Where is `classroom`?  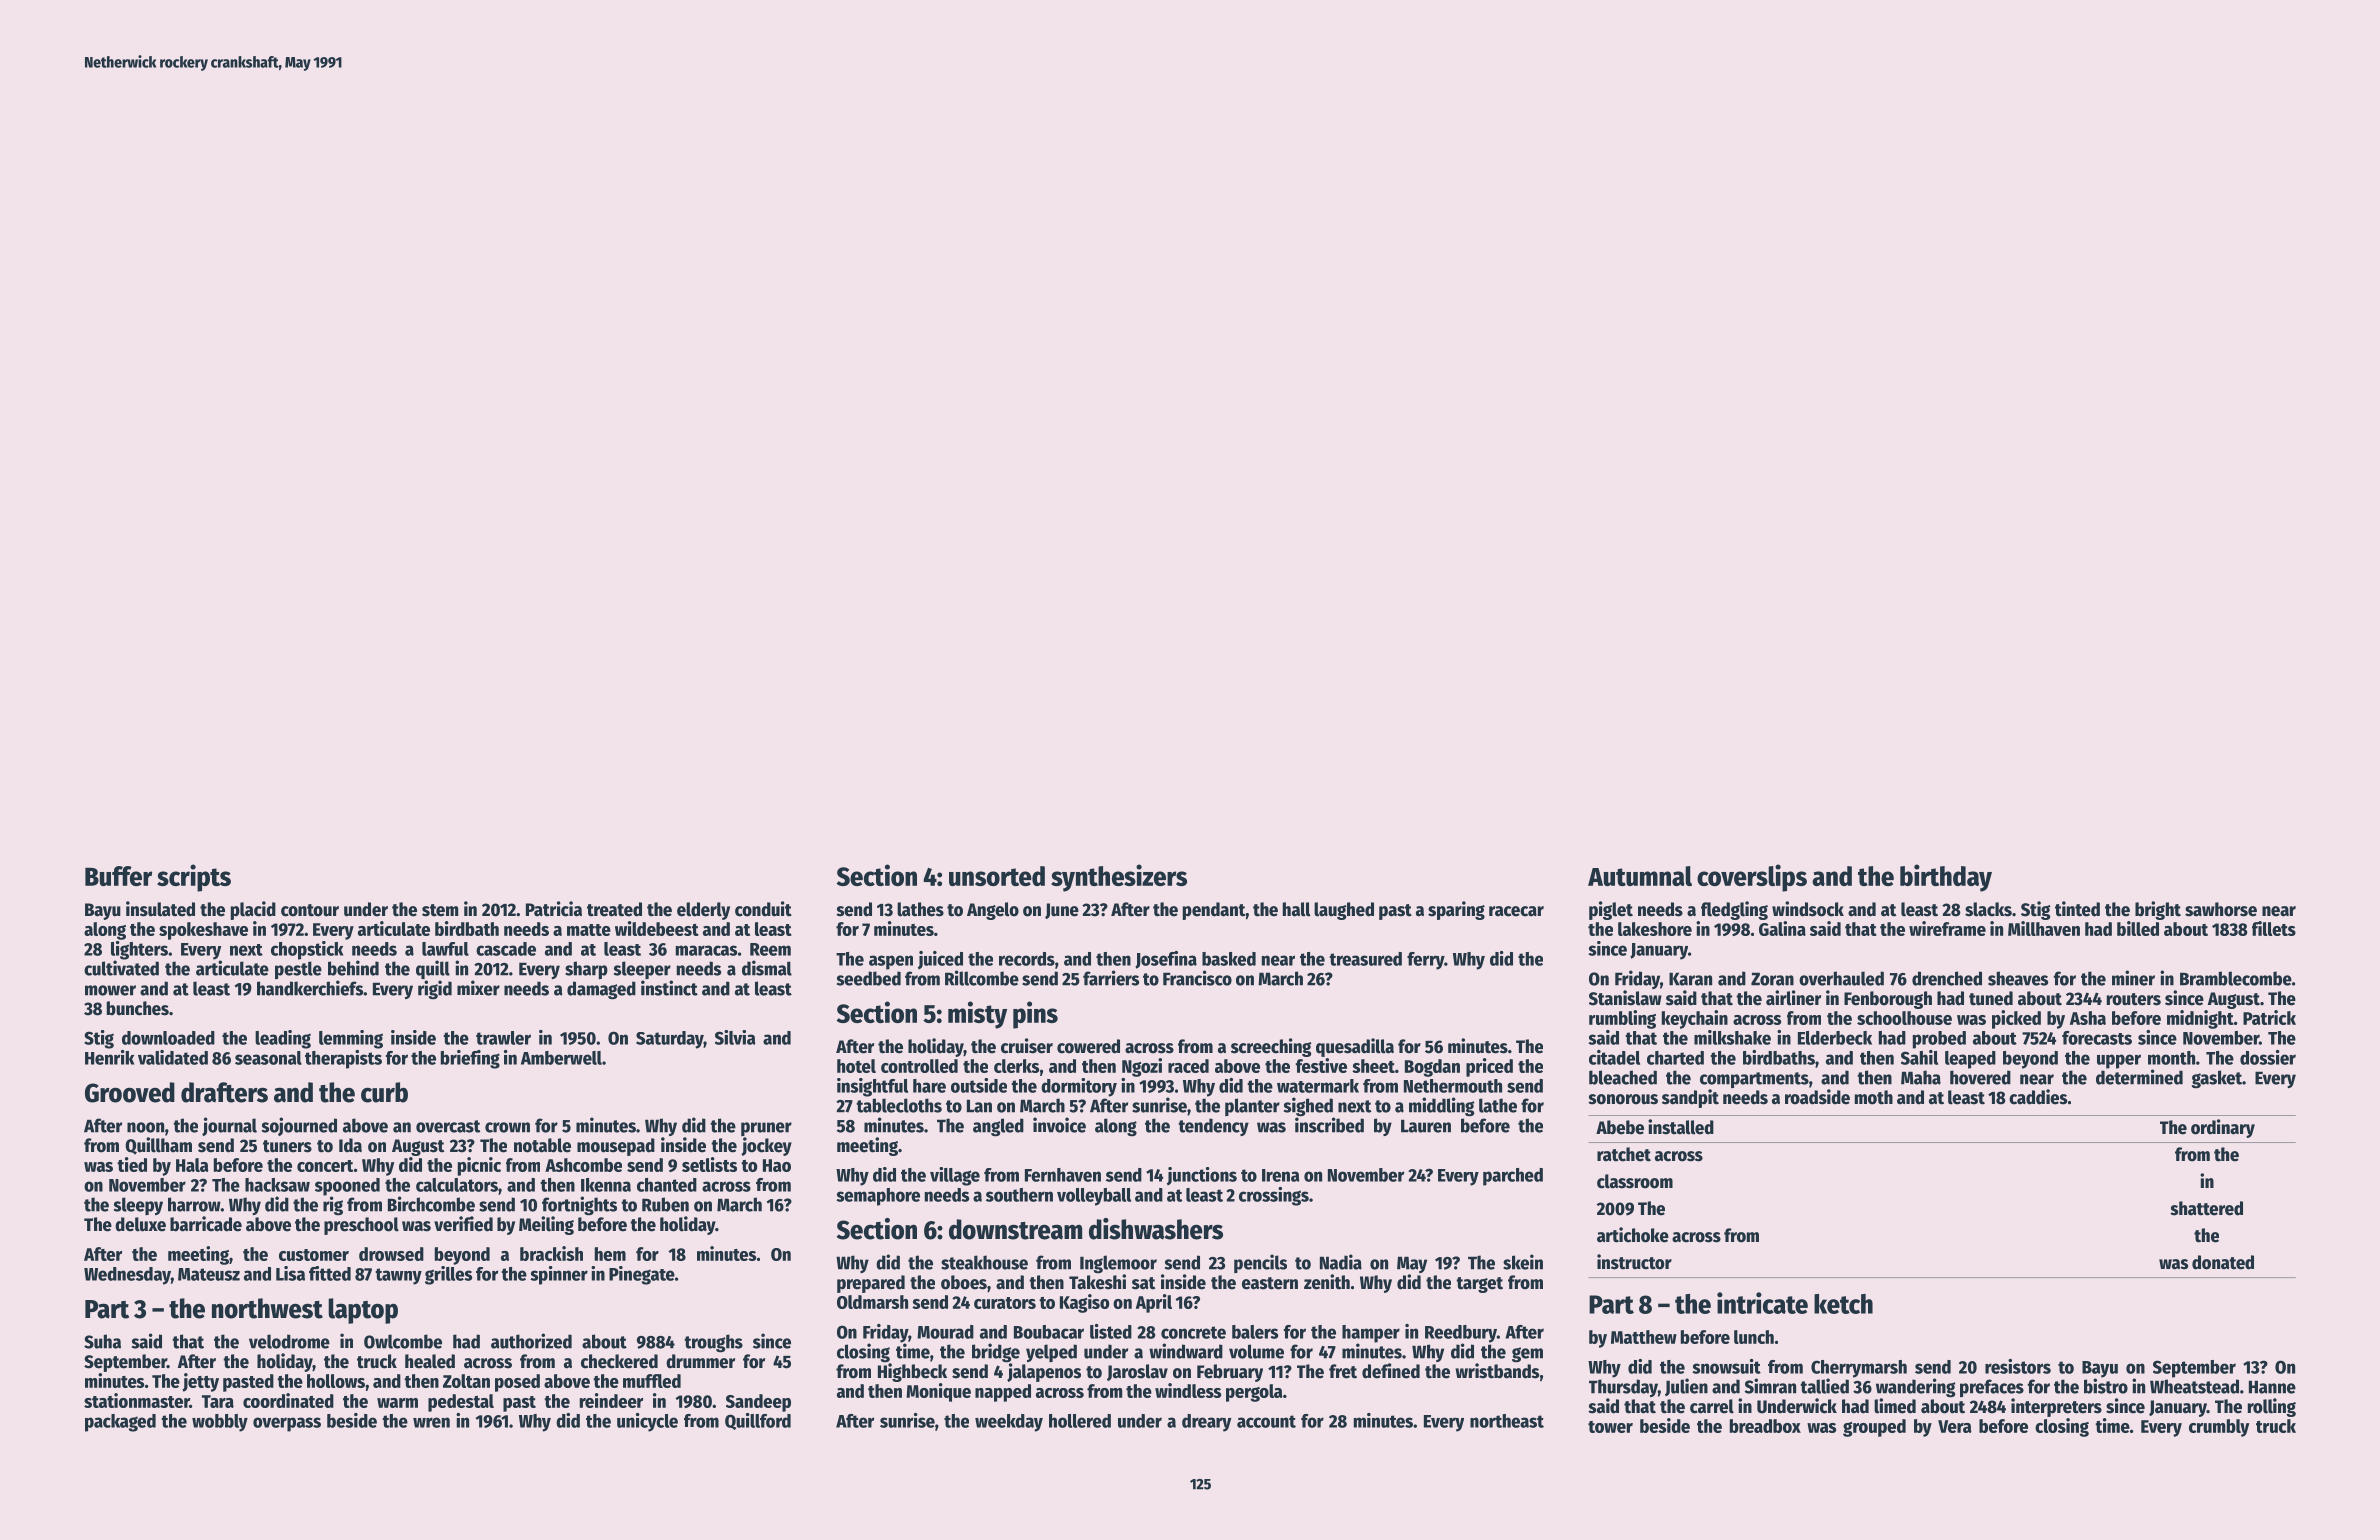
classroom is located at coordinates (1635, 1181).
